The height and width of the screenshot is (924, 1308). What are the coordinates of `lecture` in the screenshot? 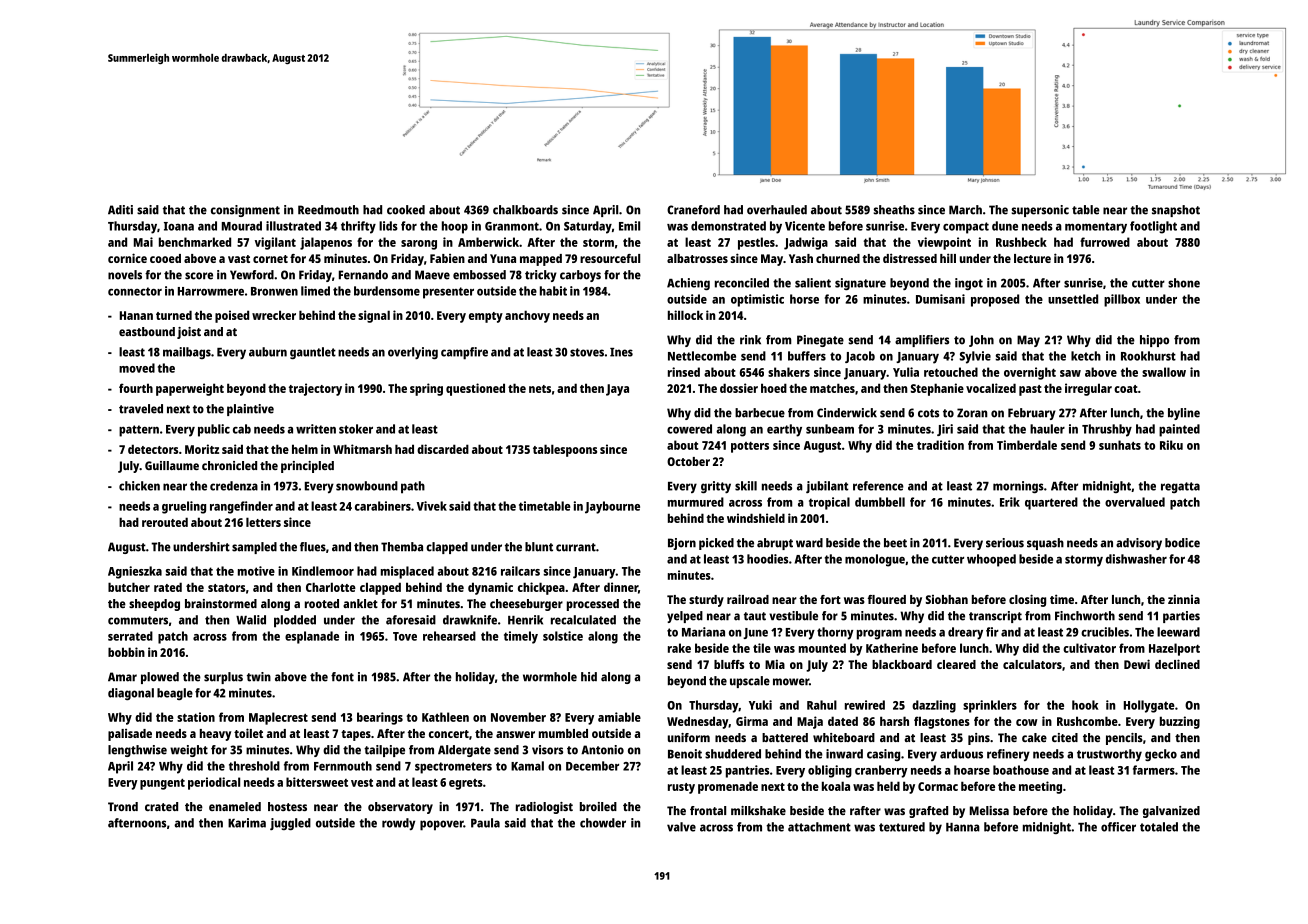 It's located at (1032, 258).
